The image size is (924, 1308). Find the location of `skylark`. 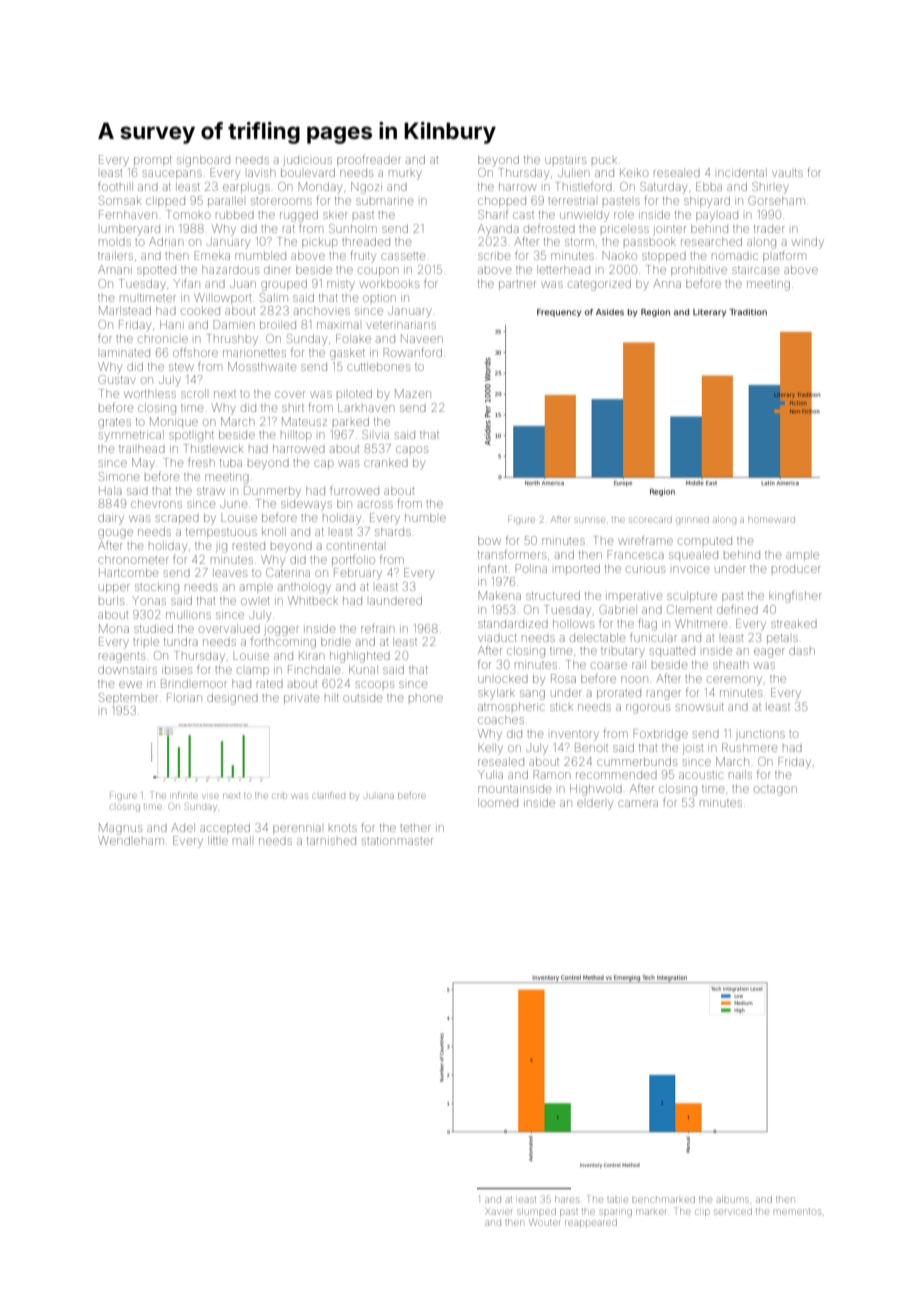

skylark is located at coordinates (496, 694).
